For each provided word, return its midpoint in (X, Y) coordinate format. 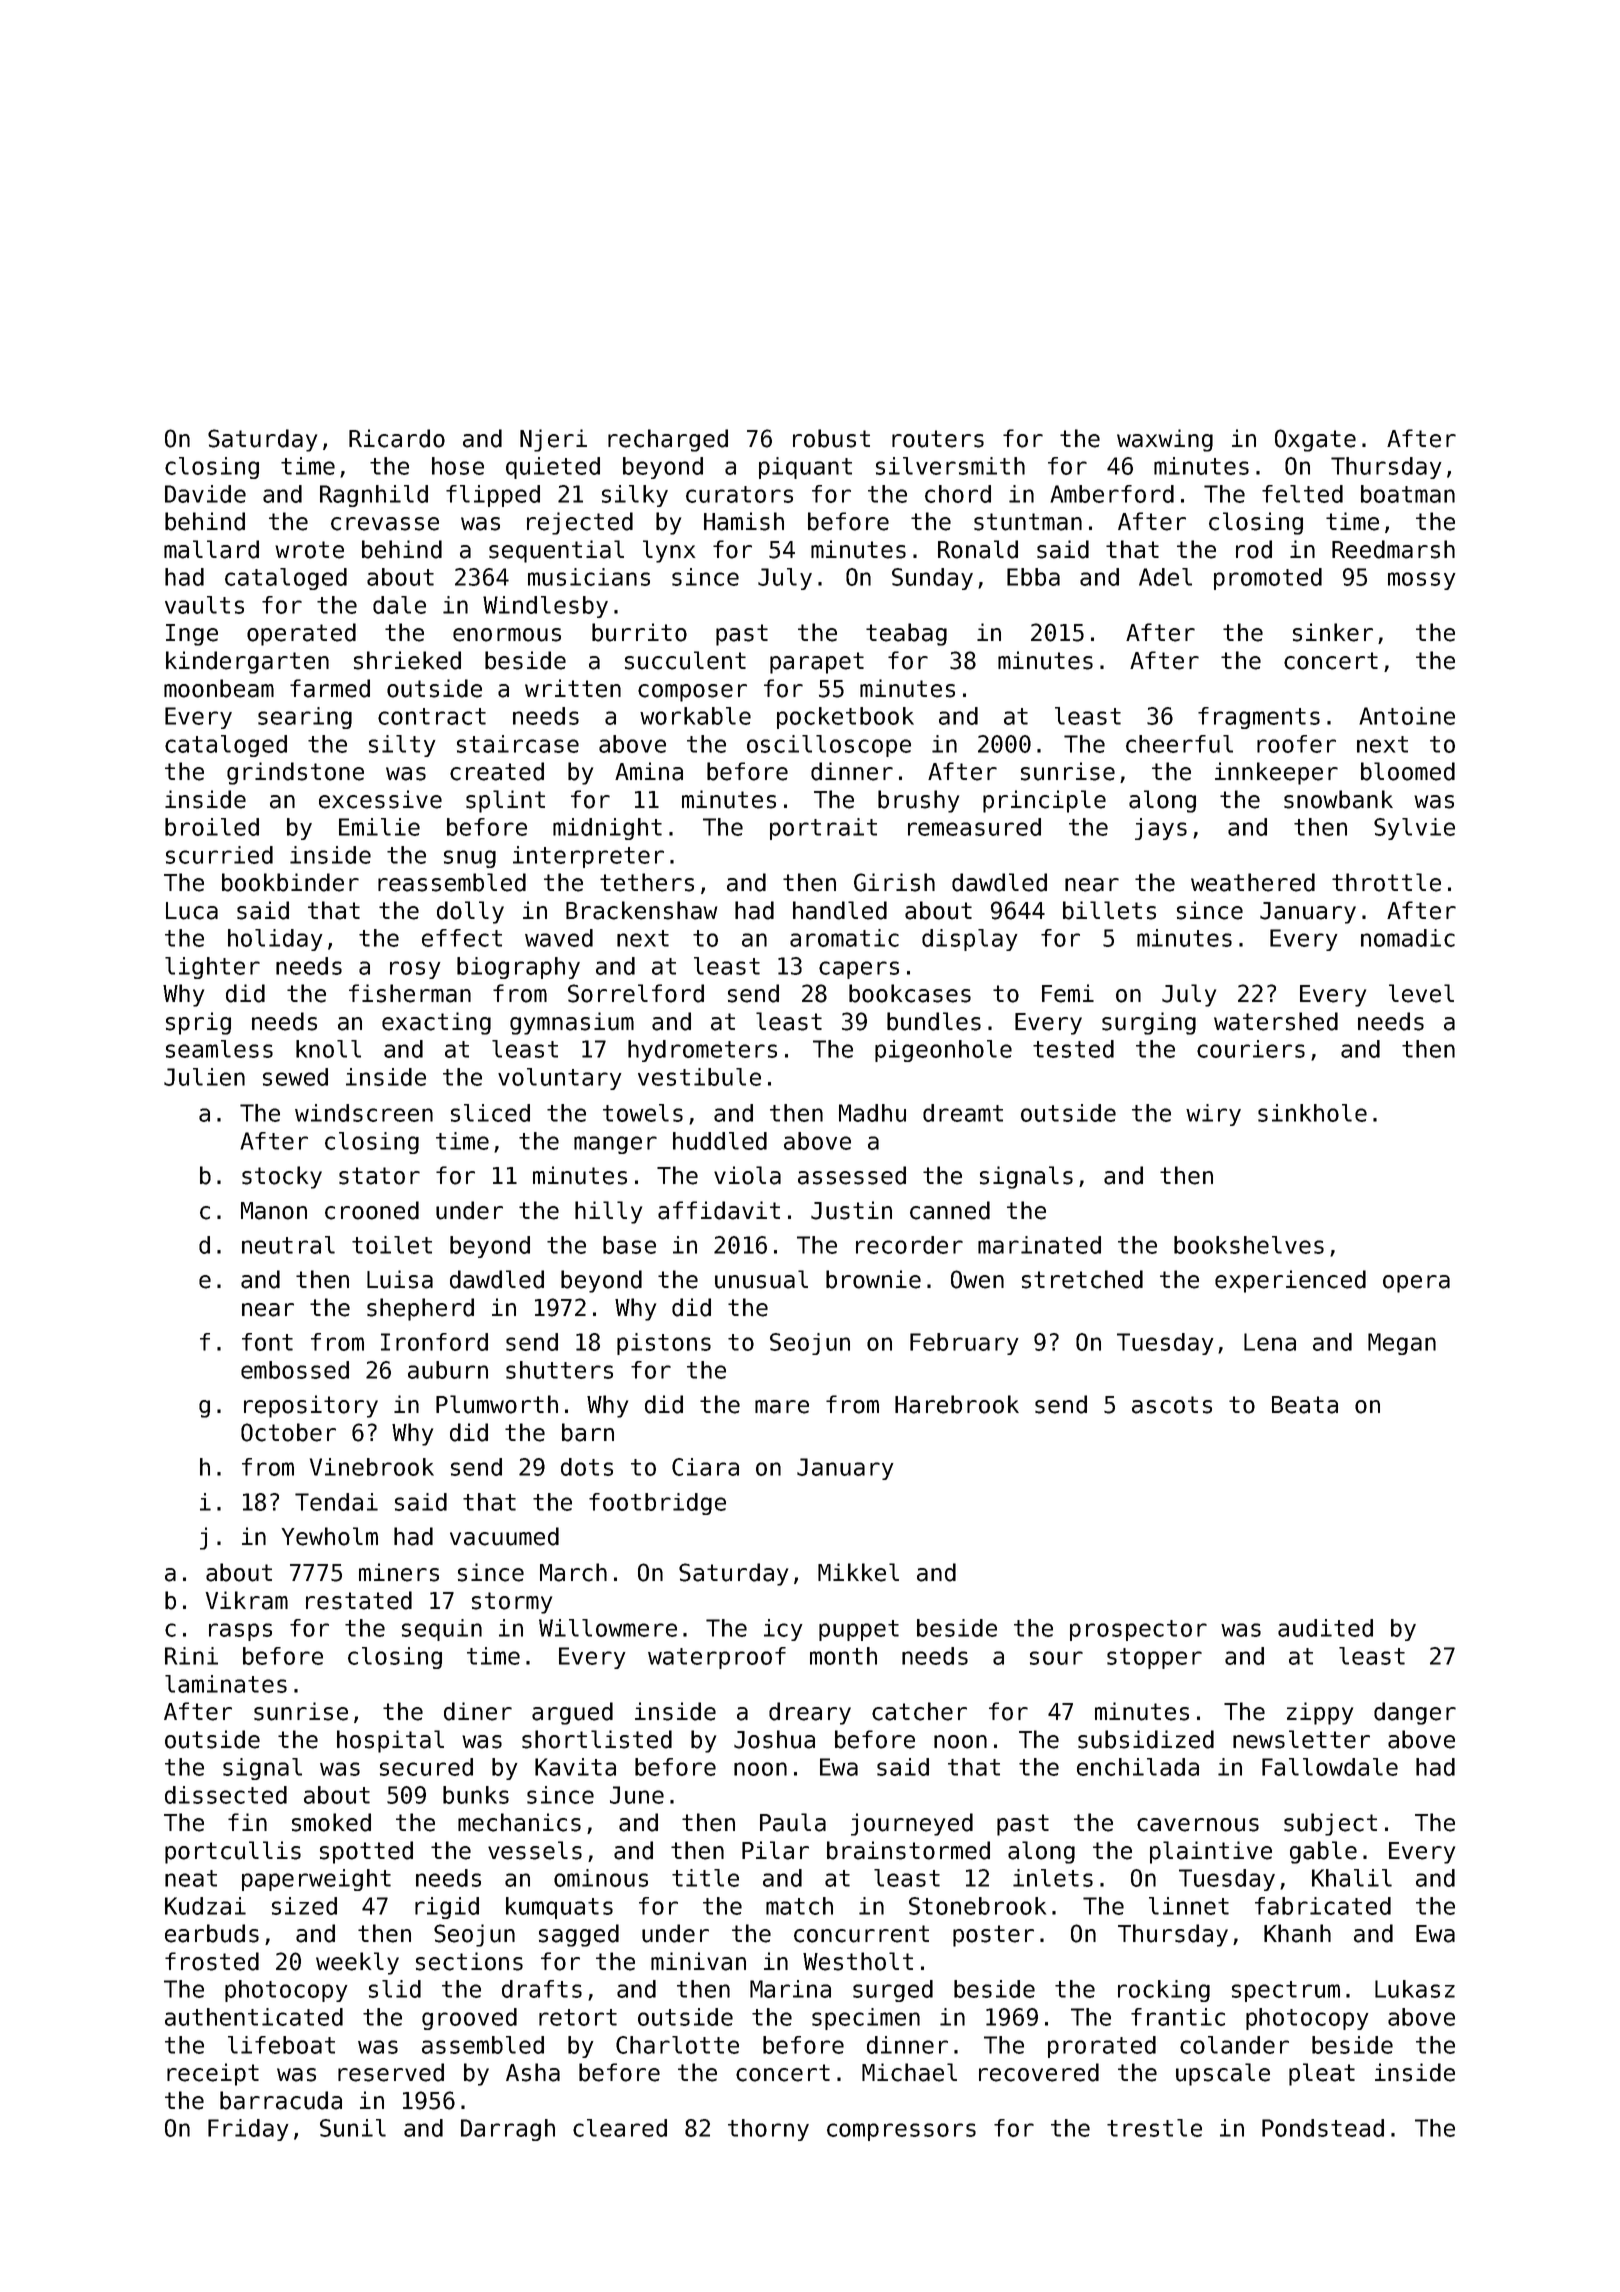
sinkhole (1312, 1113)
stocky (282, 1177)
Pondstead (1323, 2128)
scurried (219, 855)
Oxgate (1315, 440)
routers (938, 439)
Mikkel (858, 1572)
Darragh (508, 2130)
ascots (1172, 1405)
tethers (647, 882)
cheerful (1179, 744)
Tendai (336, 1502)
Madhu (872, 1113)
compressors (901, 2132)
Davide (205, 494)
